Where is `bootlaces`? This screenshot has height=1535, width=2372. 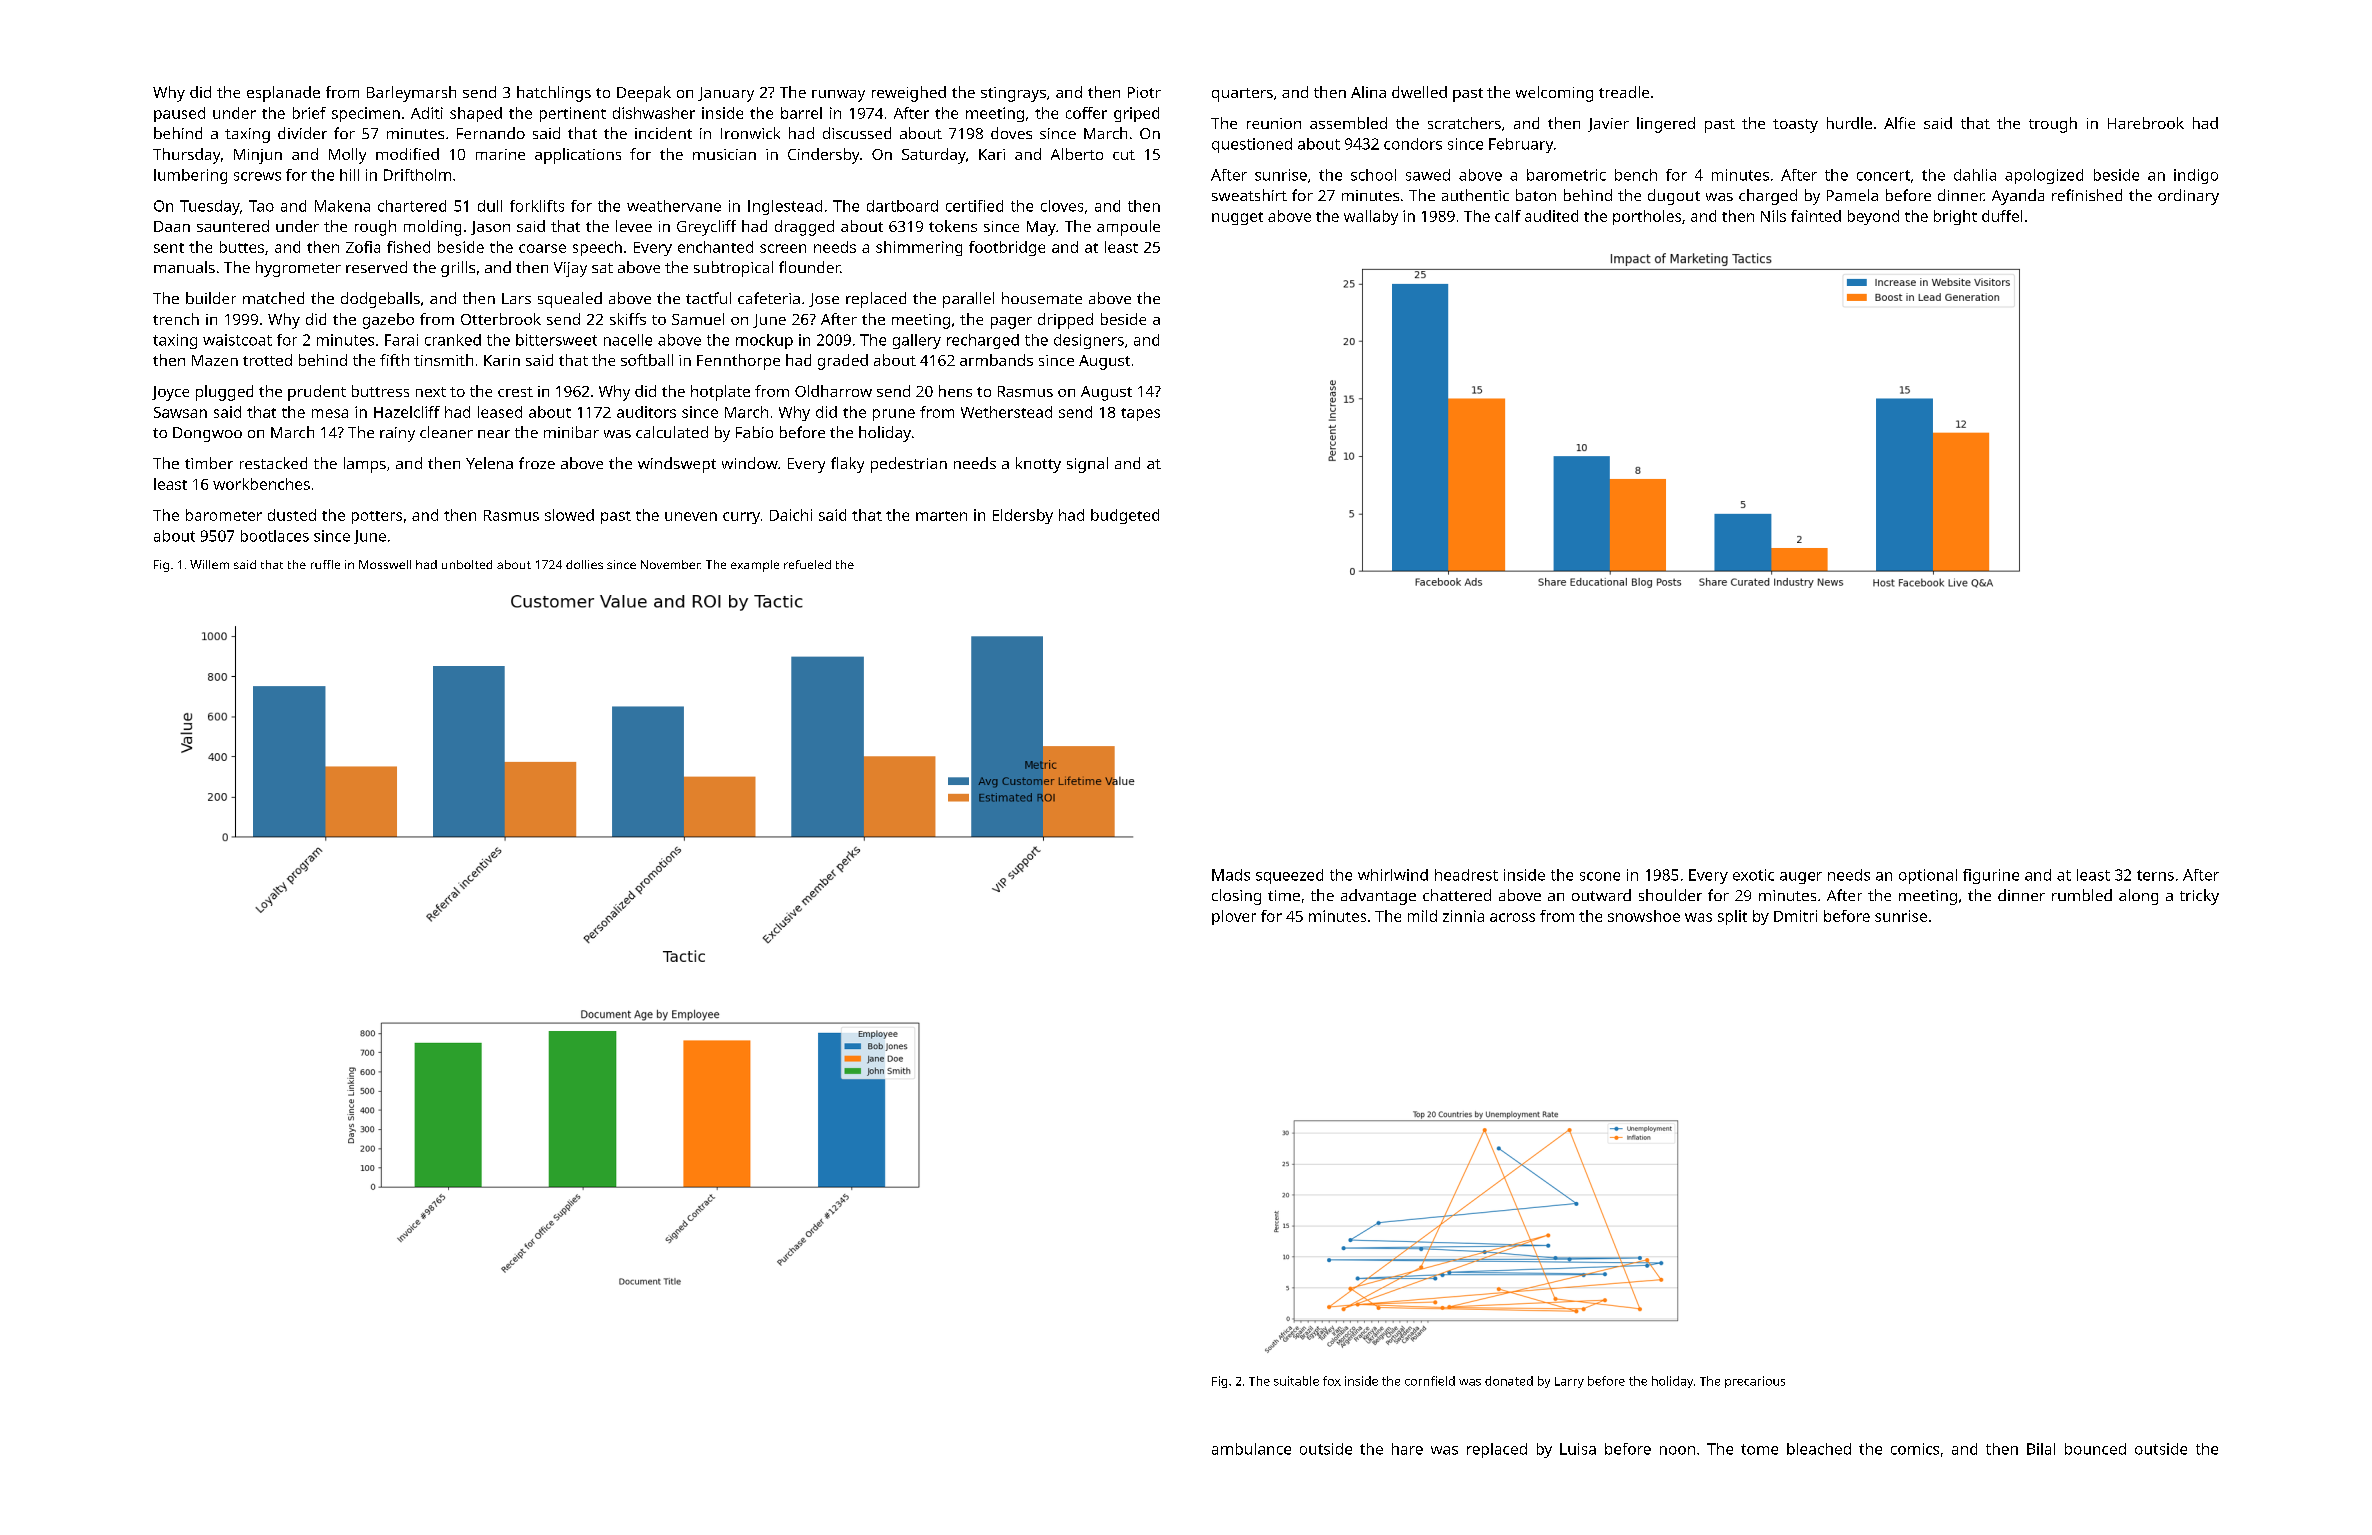
bootlaces is located at coordinates (275, 536).
